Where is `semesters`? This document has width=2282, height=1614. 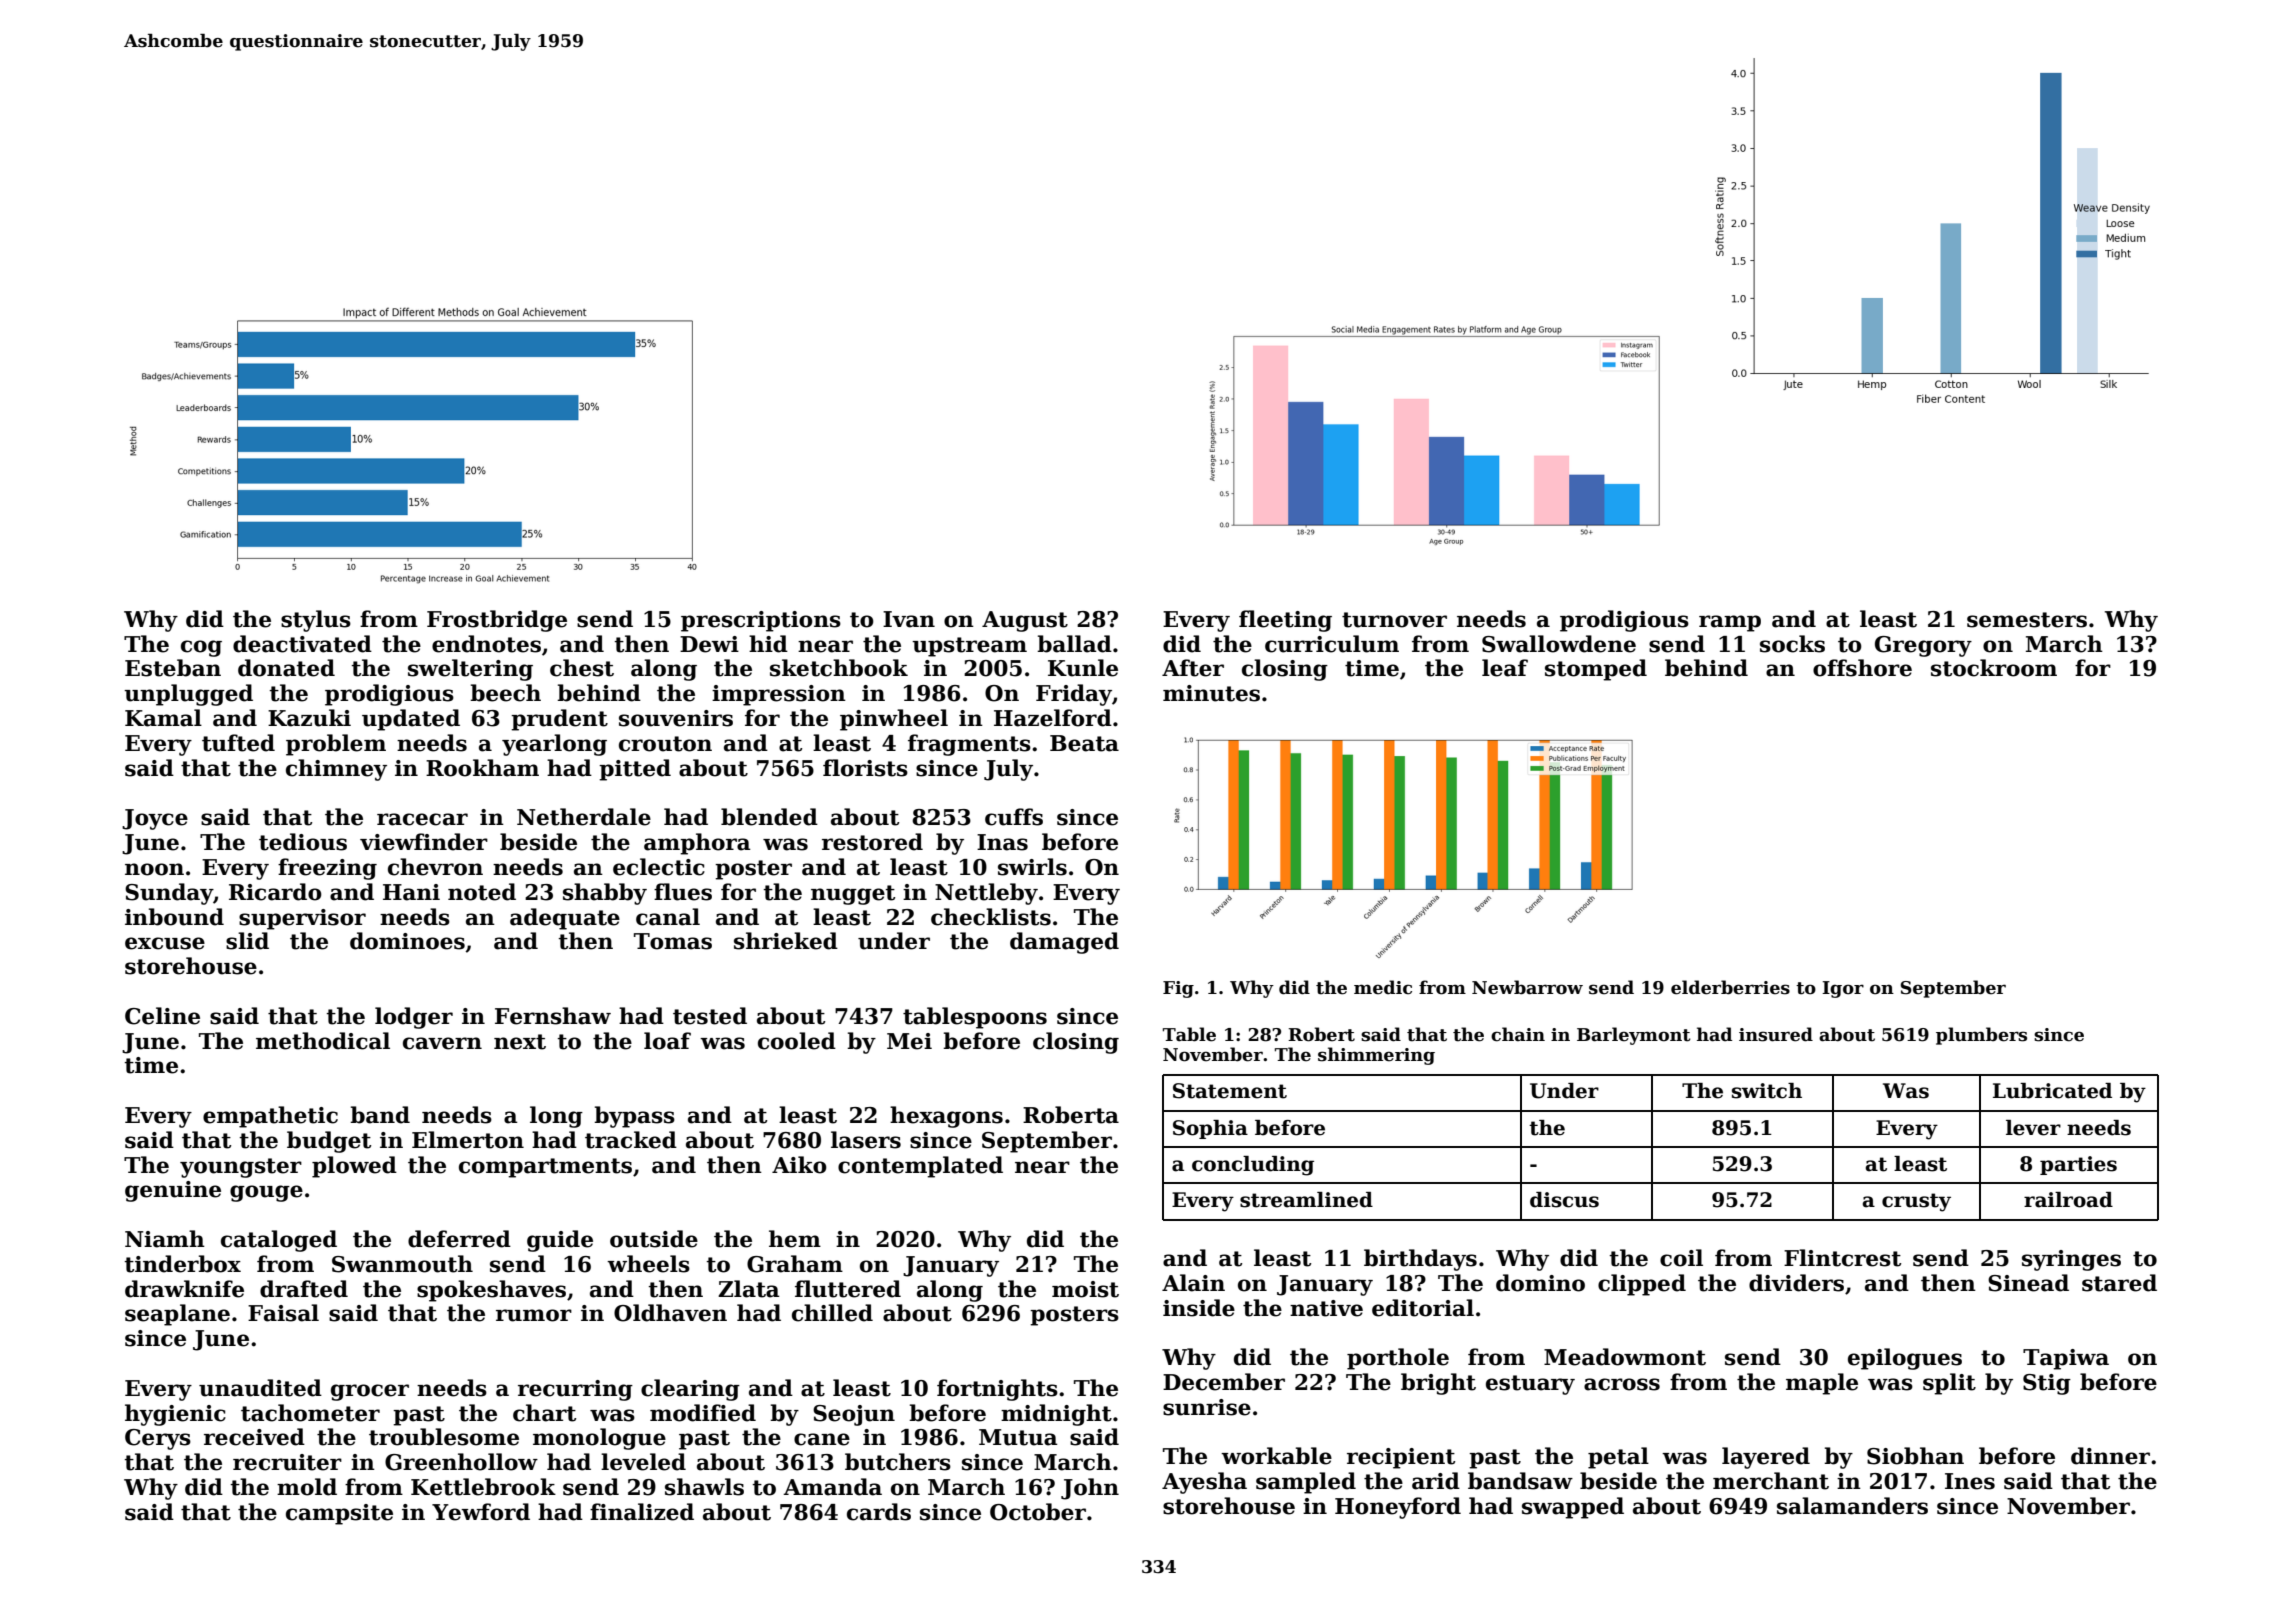 semesters is located at coordinates (2027, 620).
